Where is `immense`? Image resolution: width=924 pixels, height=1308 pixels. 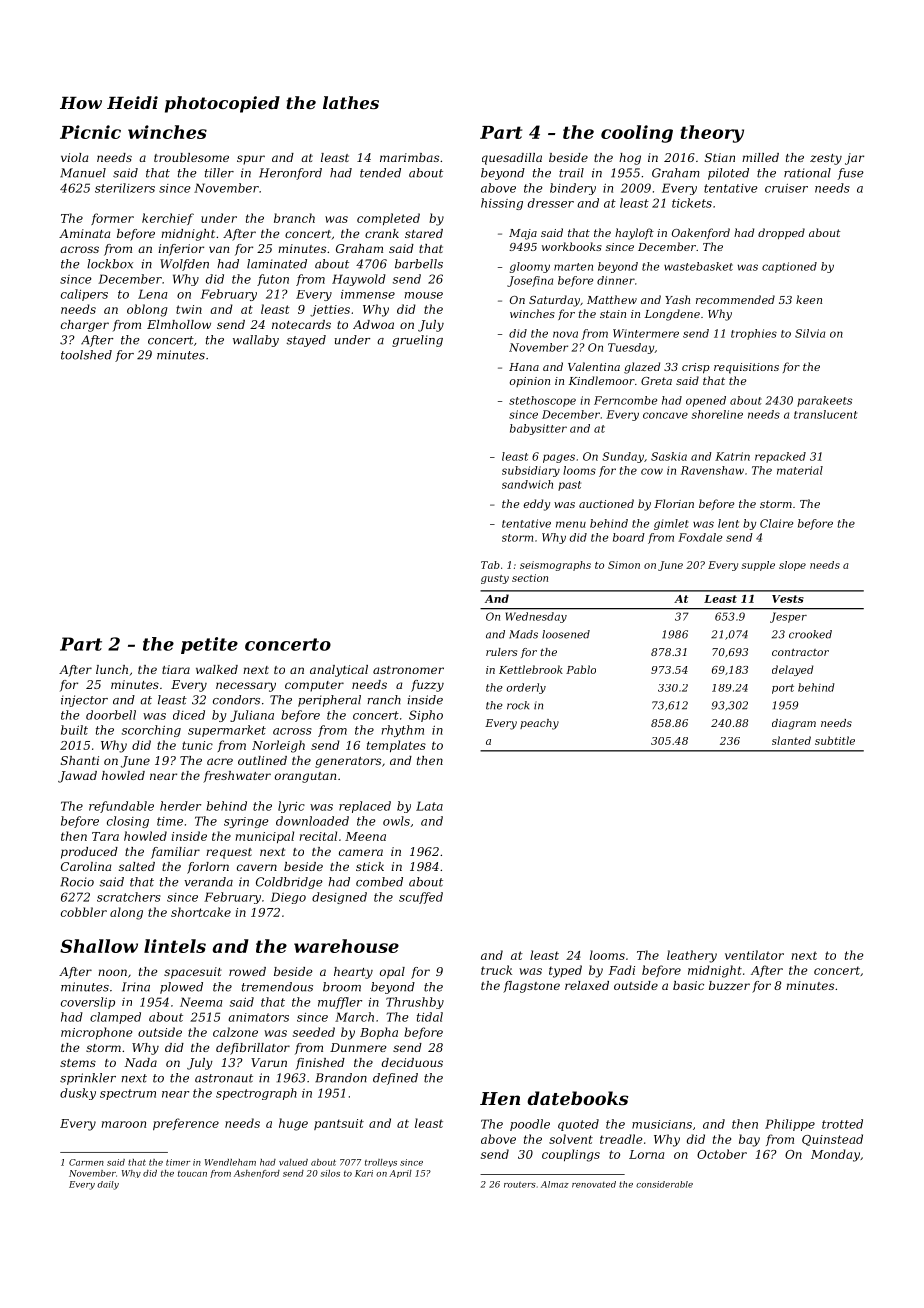 immense is located at coordinates (368, 294).
